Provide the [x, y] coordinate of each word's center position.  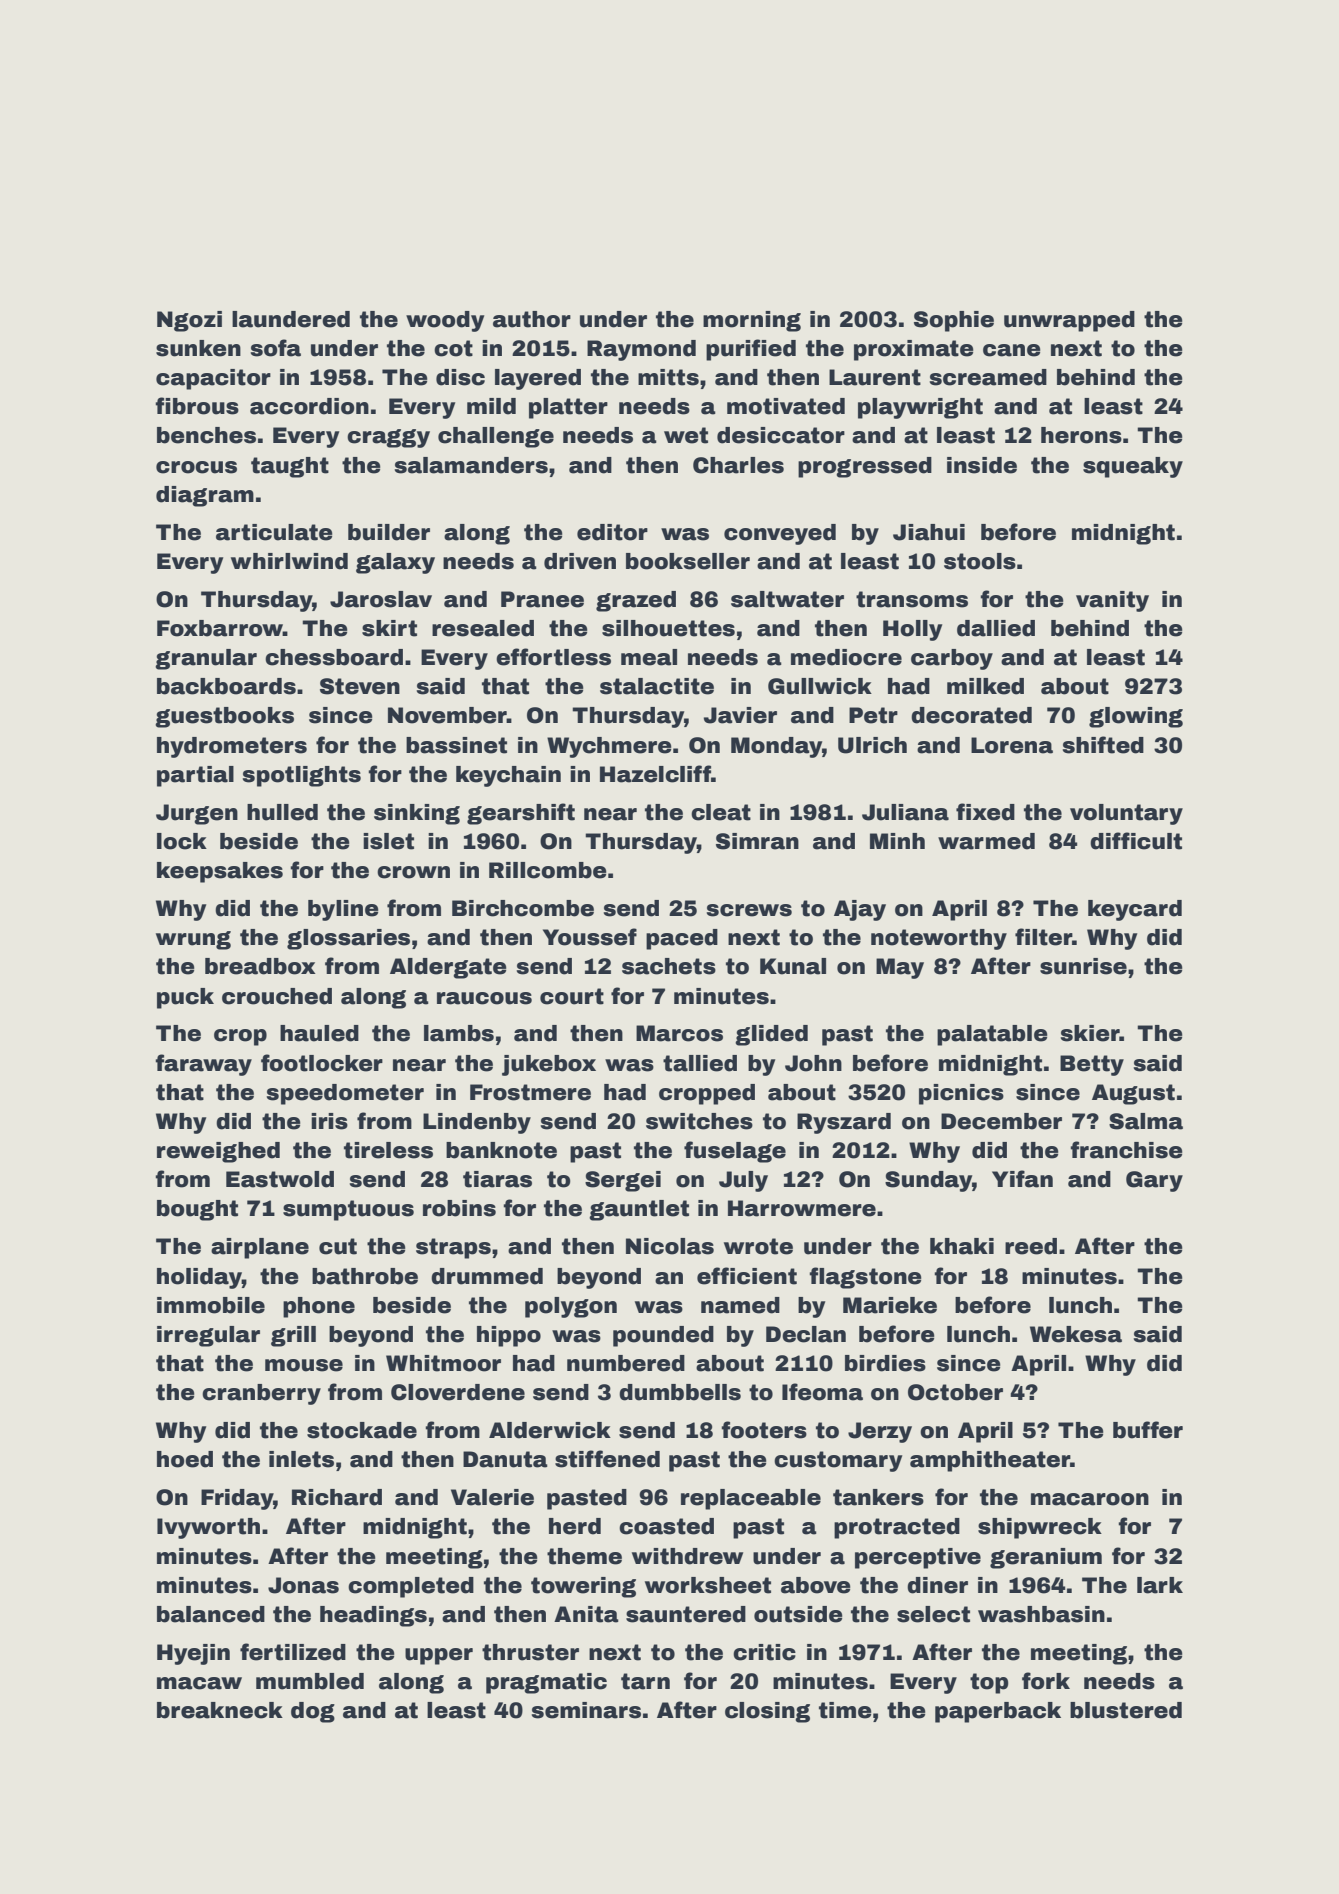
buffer [1148, 1430]
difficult [1136, 841]
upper [439, 1656]
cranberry [261, 1394]
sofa [276, 348]
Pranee [542, 599]
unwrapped [1069, 321]
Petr [873, 715]
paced [682, 939]
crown [413, 872]
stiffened [607, 1459]
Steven [360, 686]
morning [752, 321]
